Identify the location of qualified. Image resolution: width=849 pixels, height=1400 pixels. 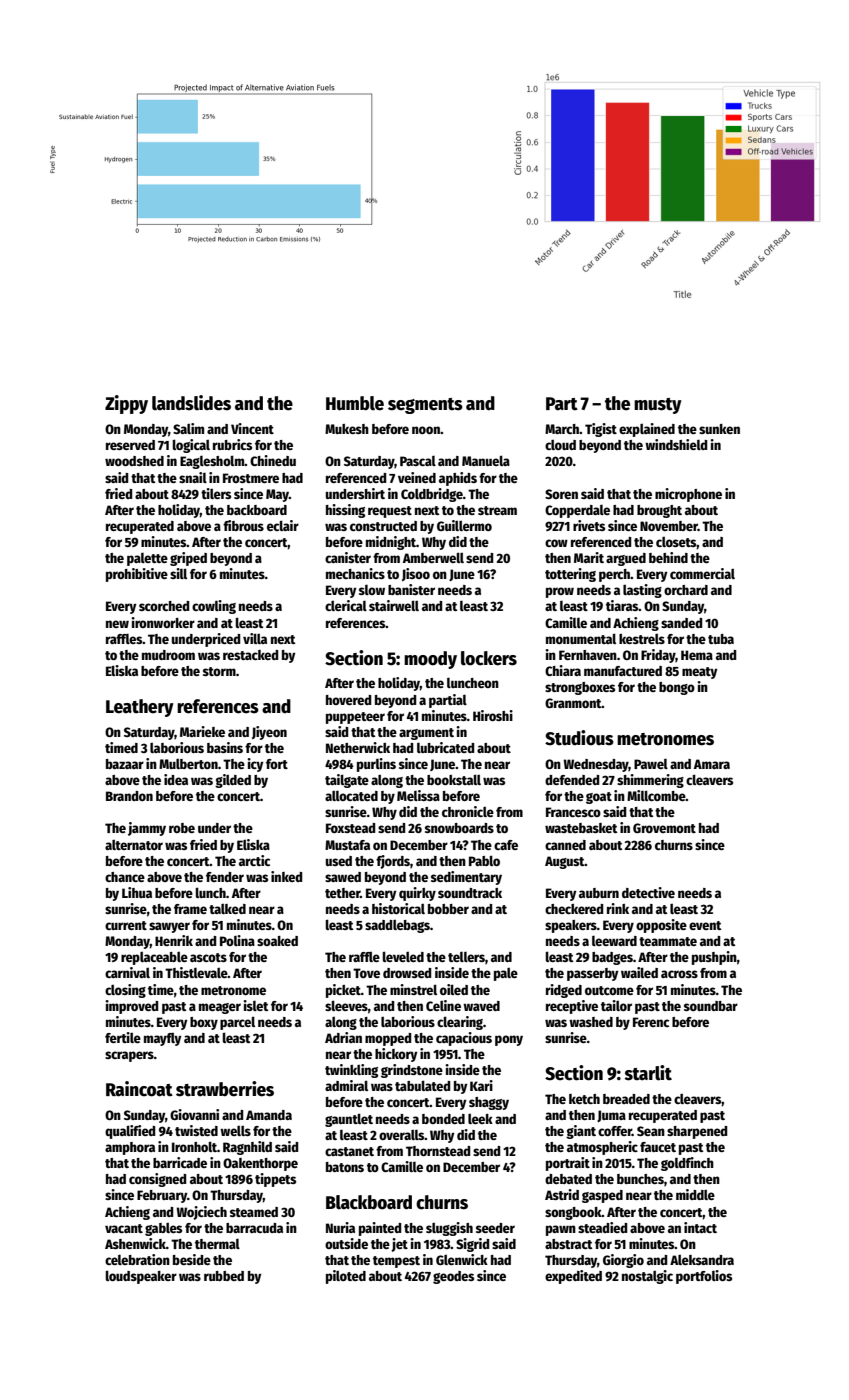
(130, 1132).
